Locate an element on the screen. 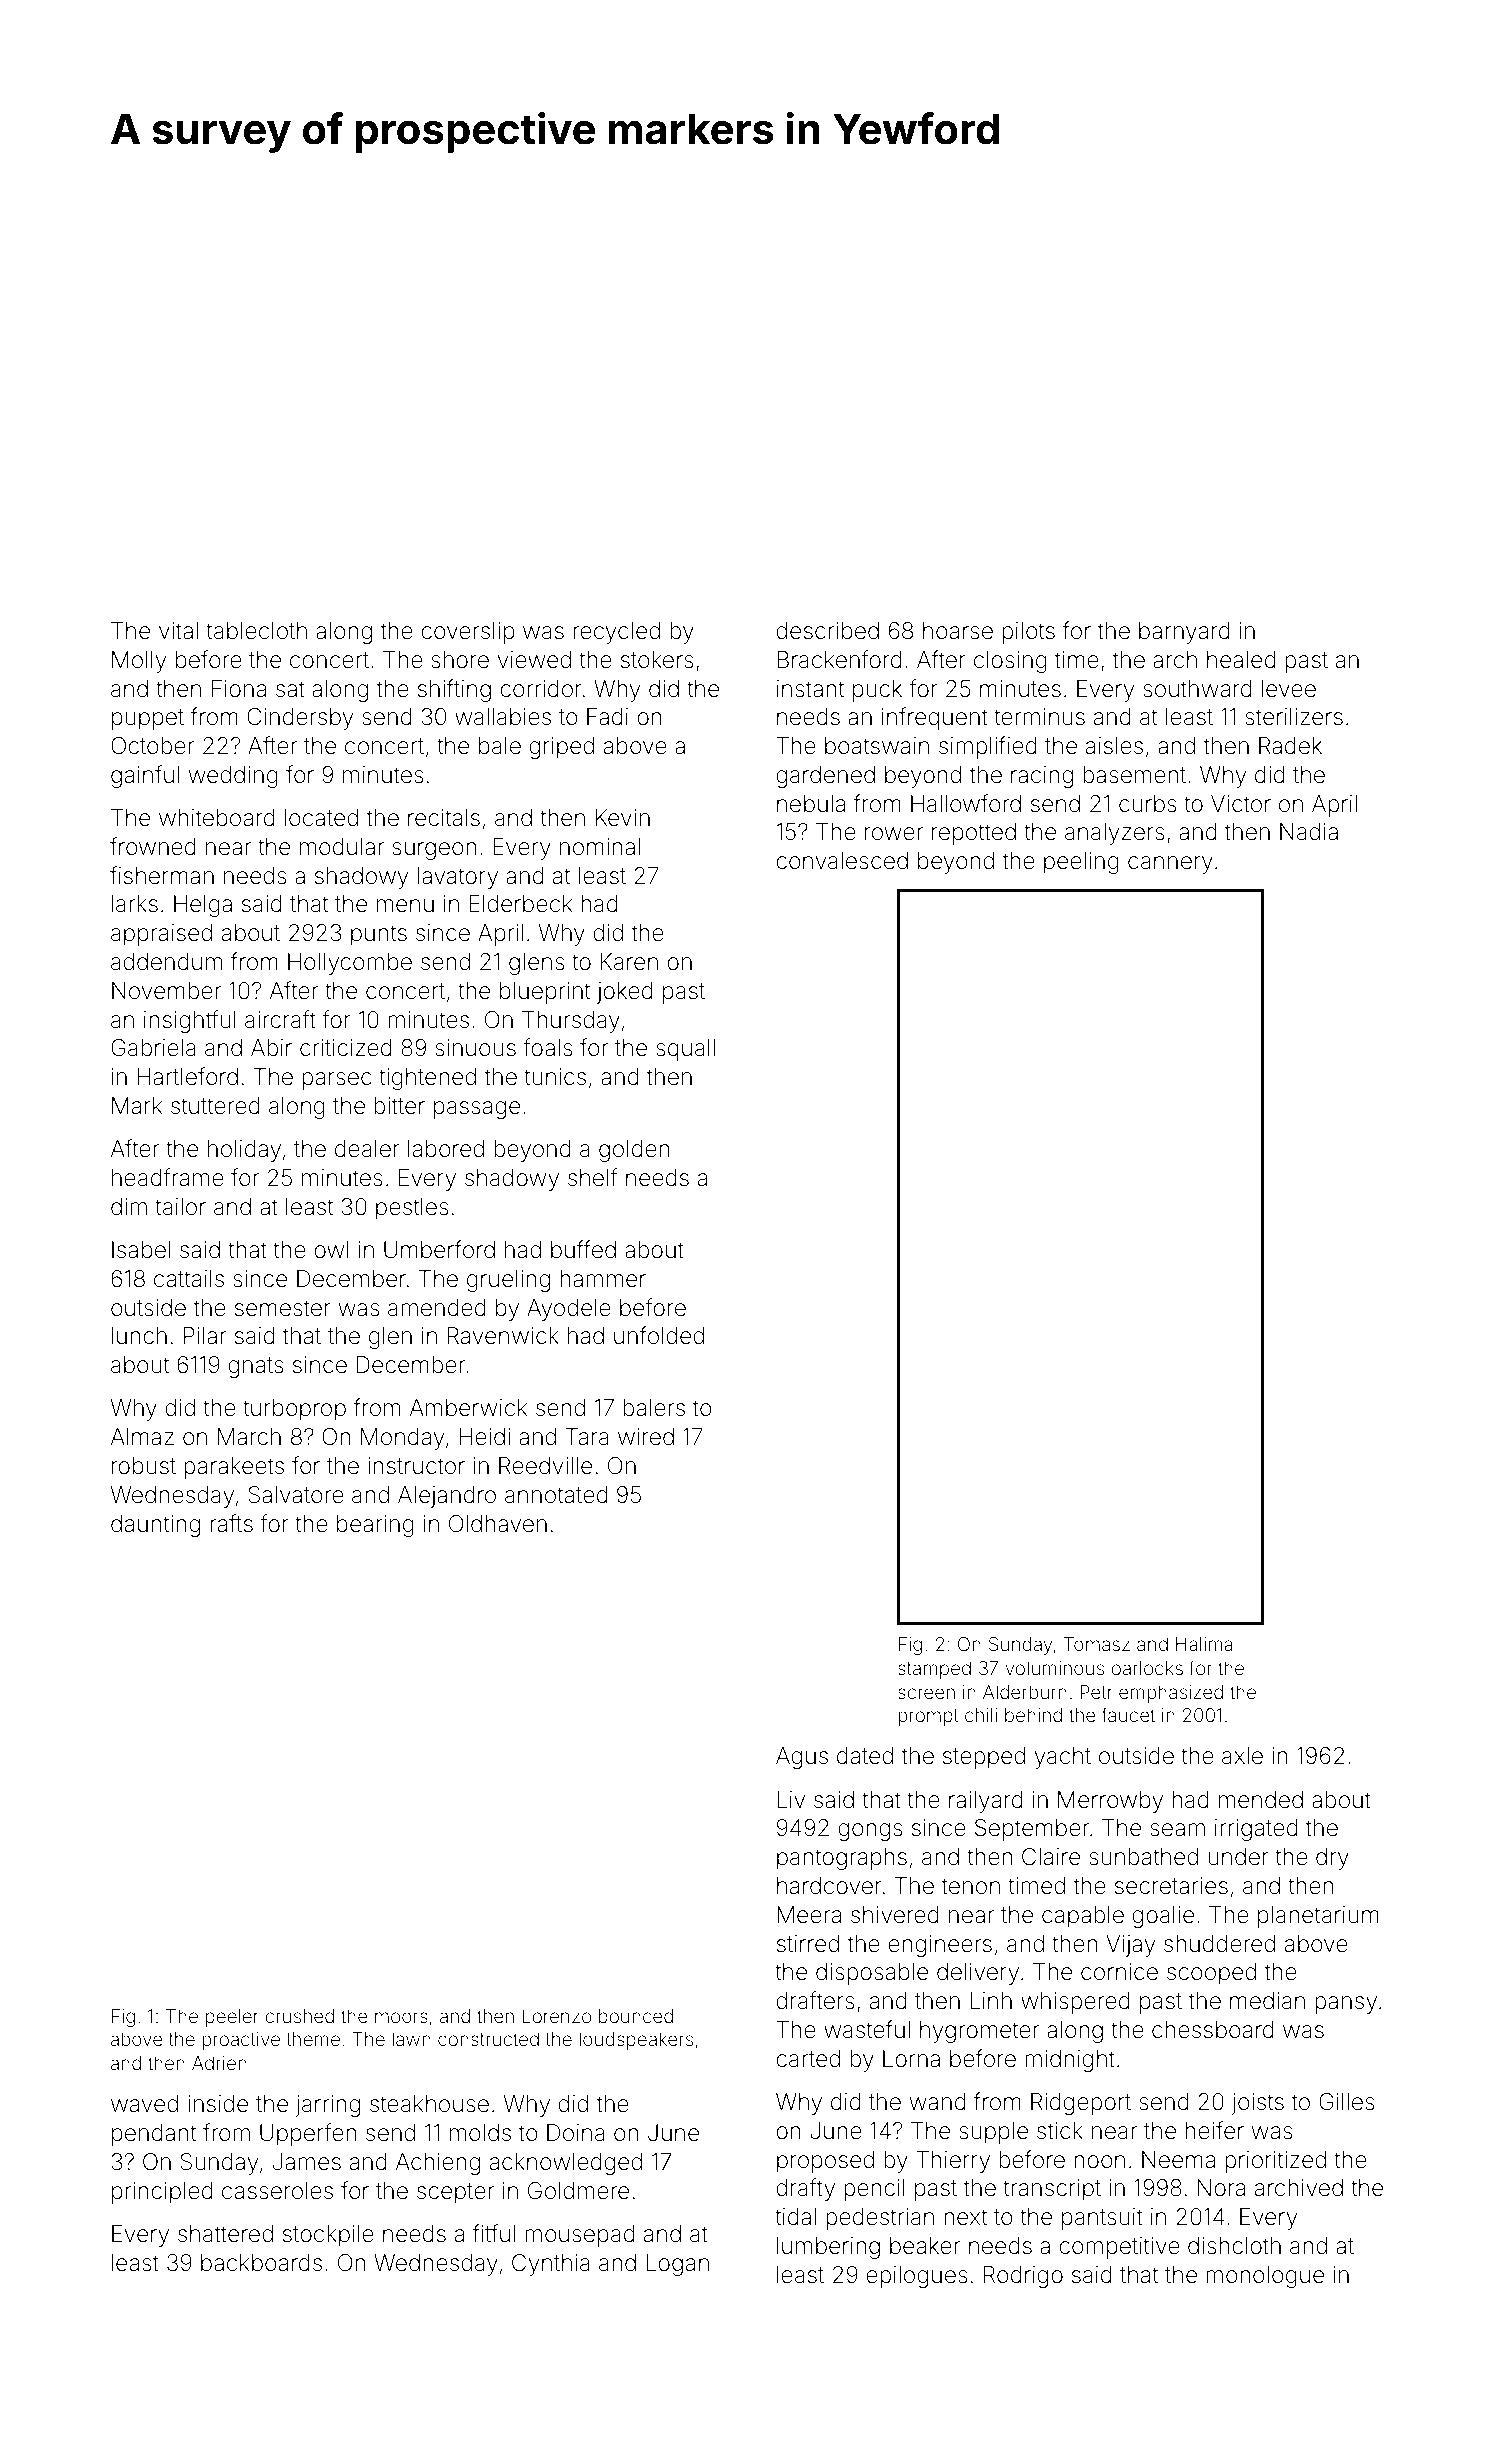 The width and height of the screenshot is (1496, 2464). squall is located at coordinates (685, 1050).
